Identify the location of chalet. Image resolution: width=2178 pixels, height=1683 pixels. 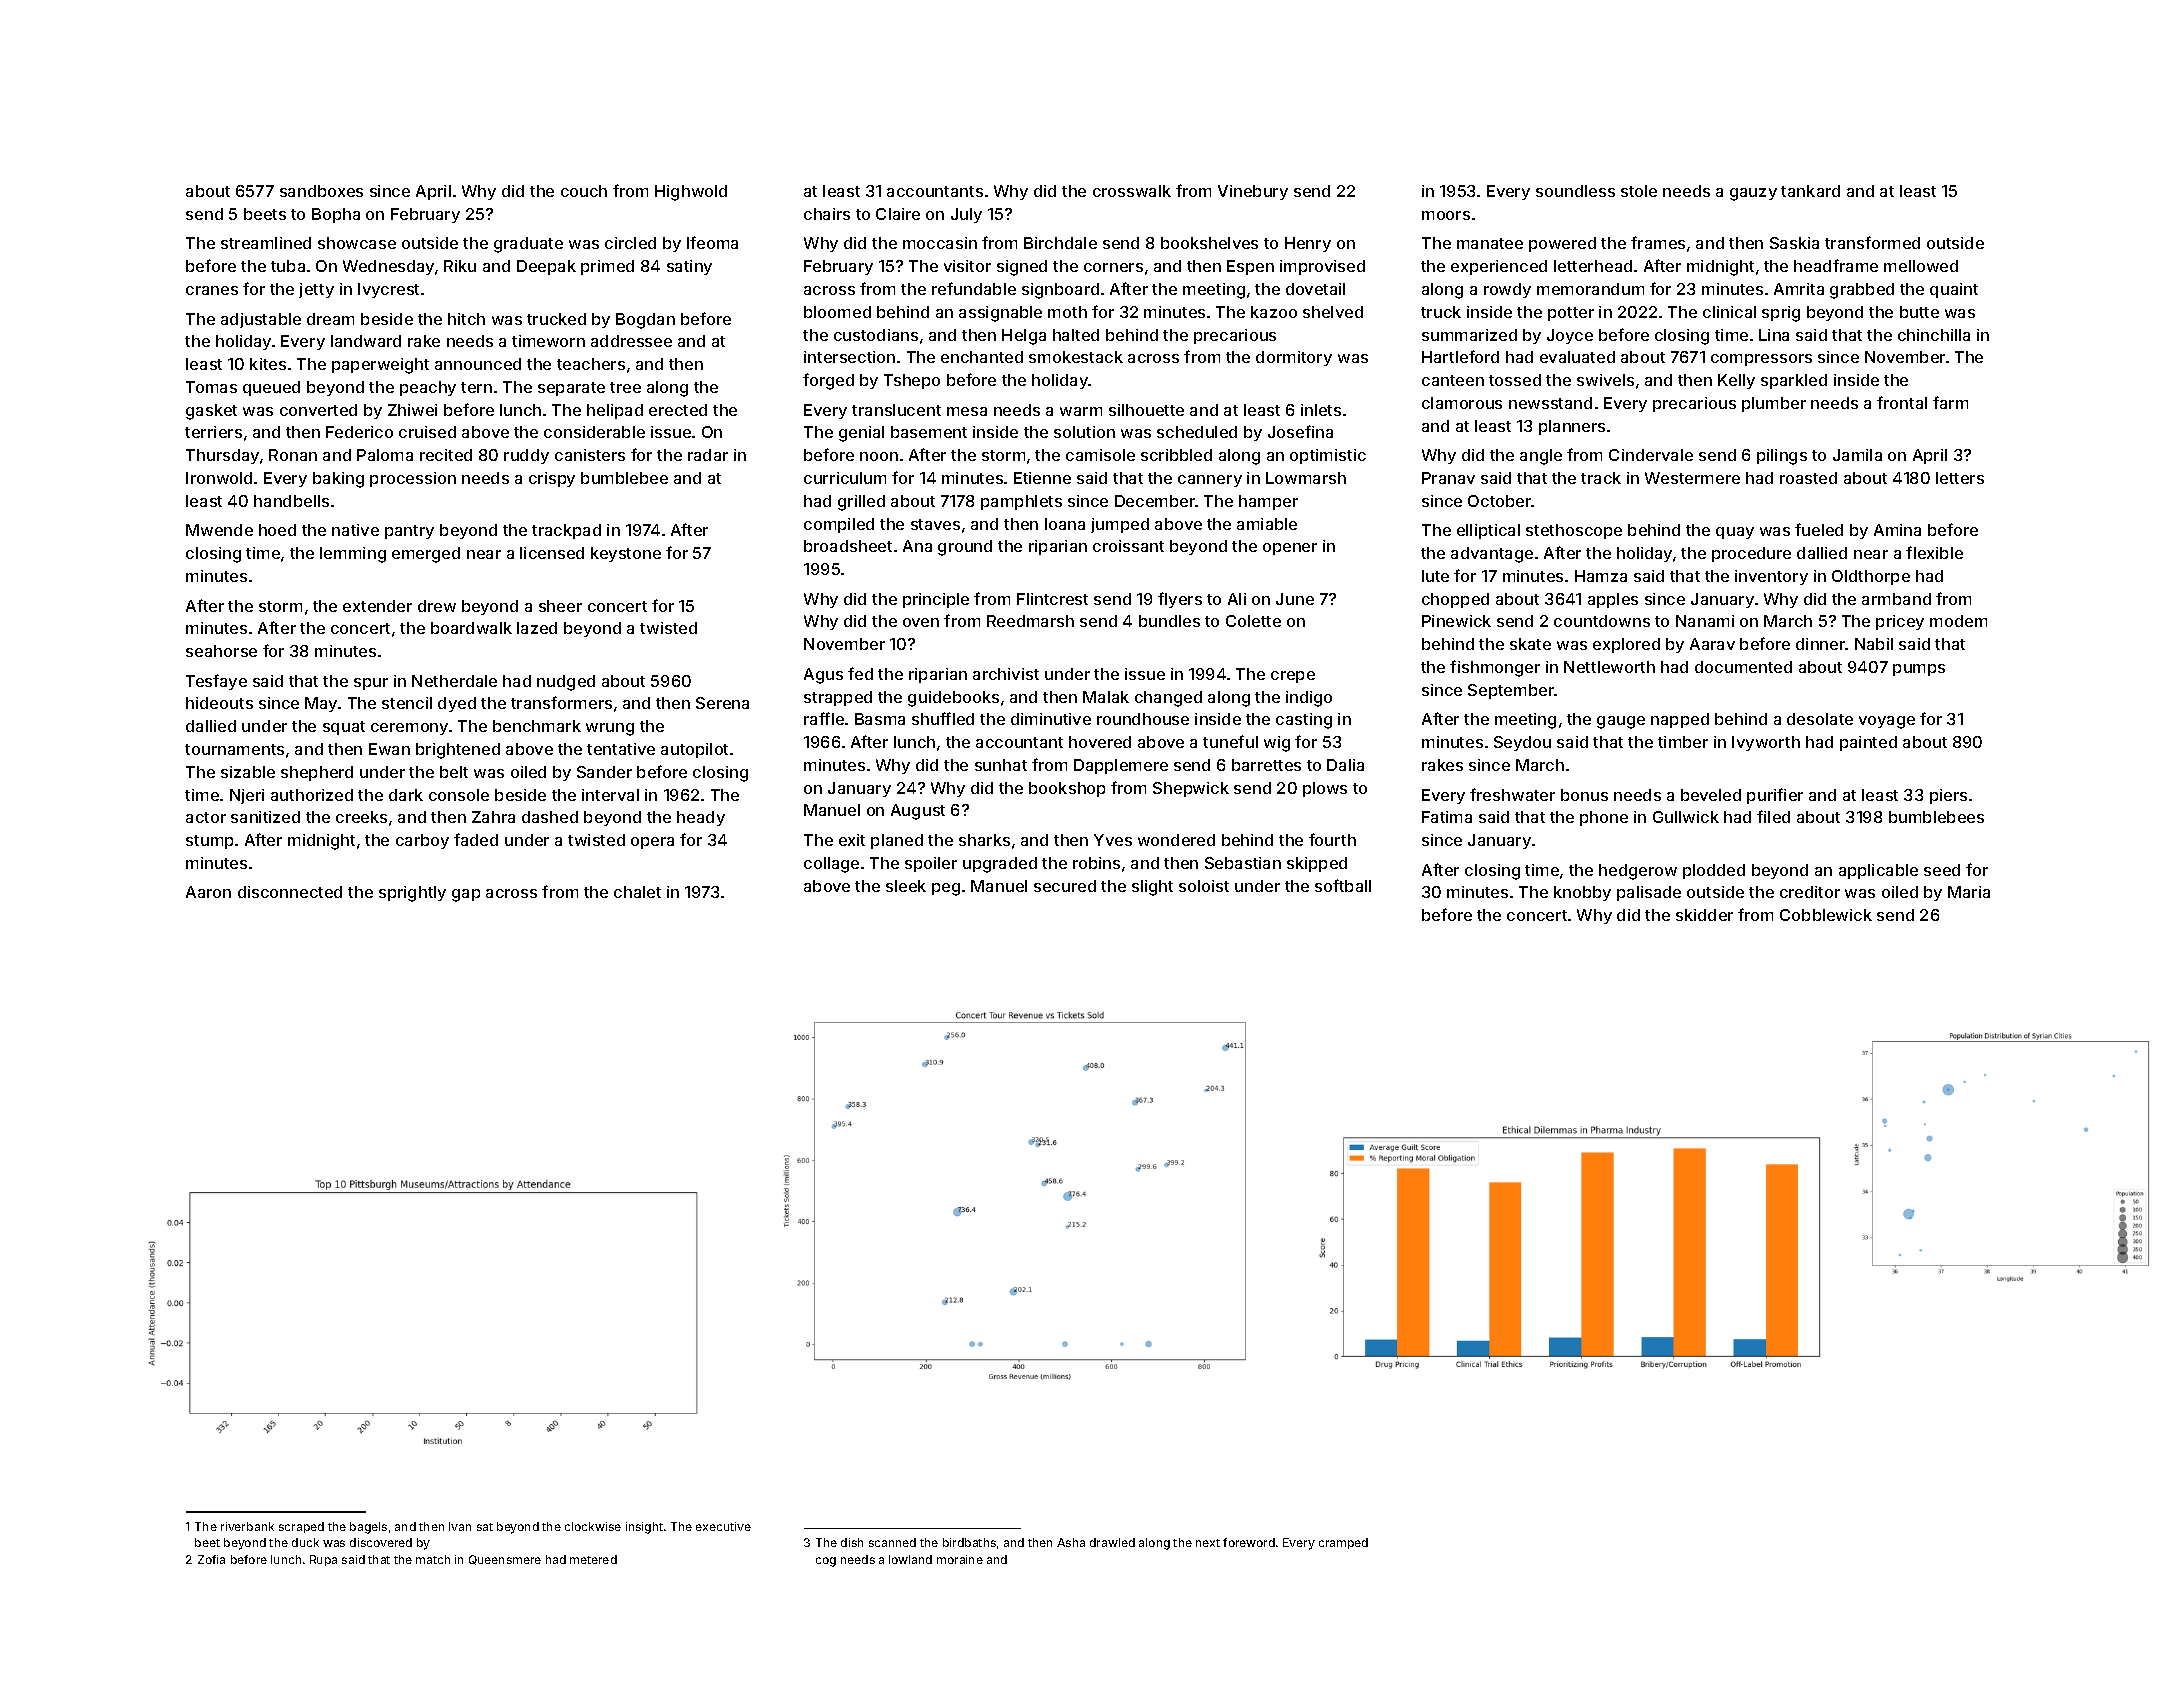
(637, 892).
